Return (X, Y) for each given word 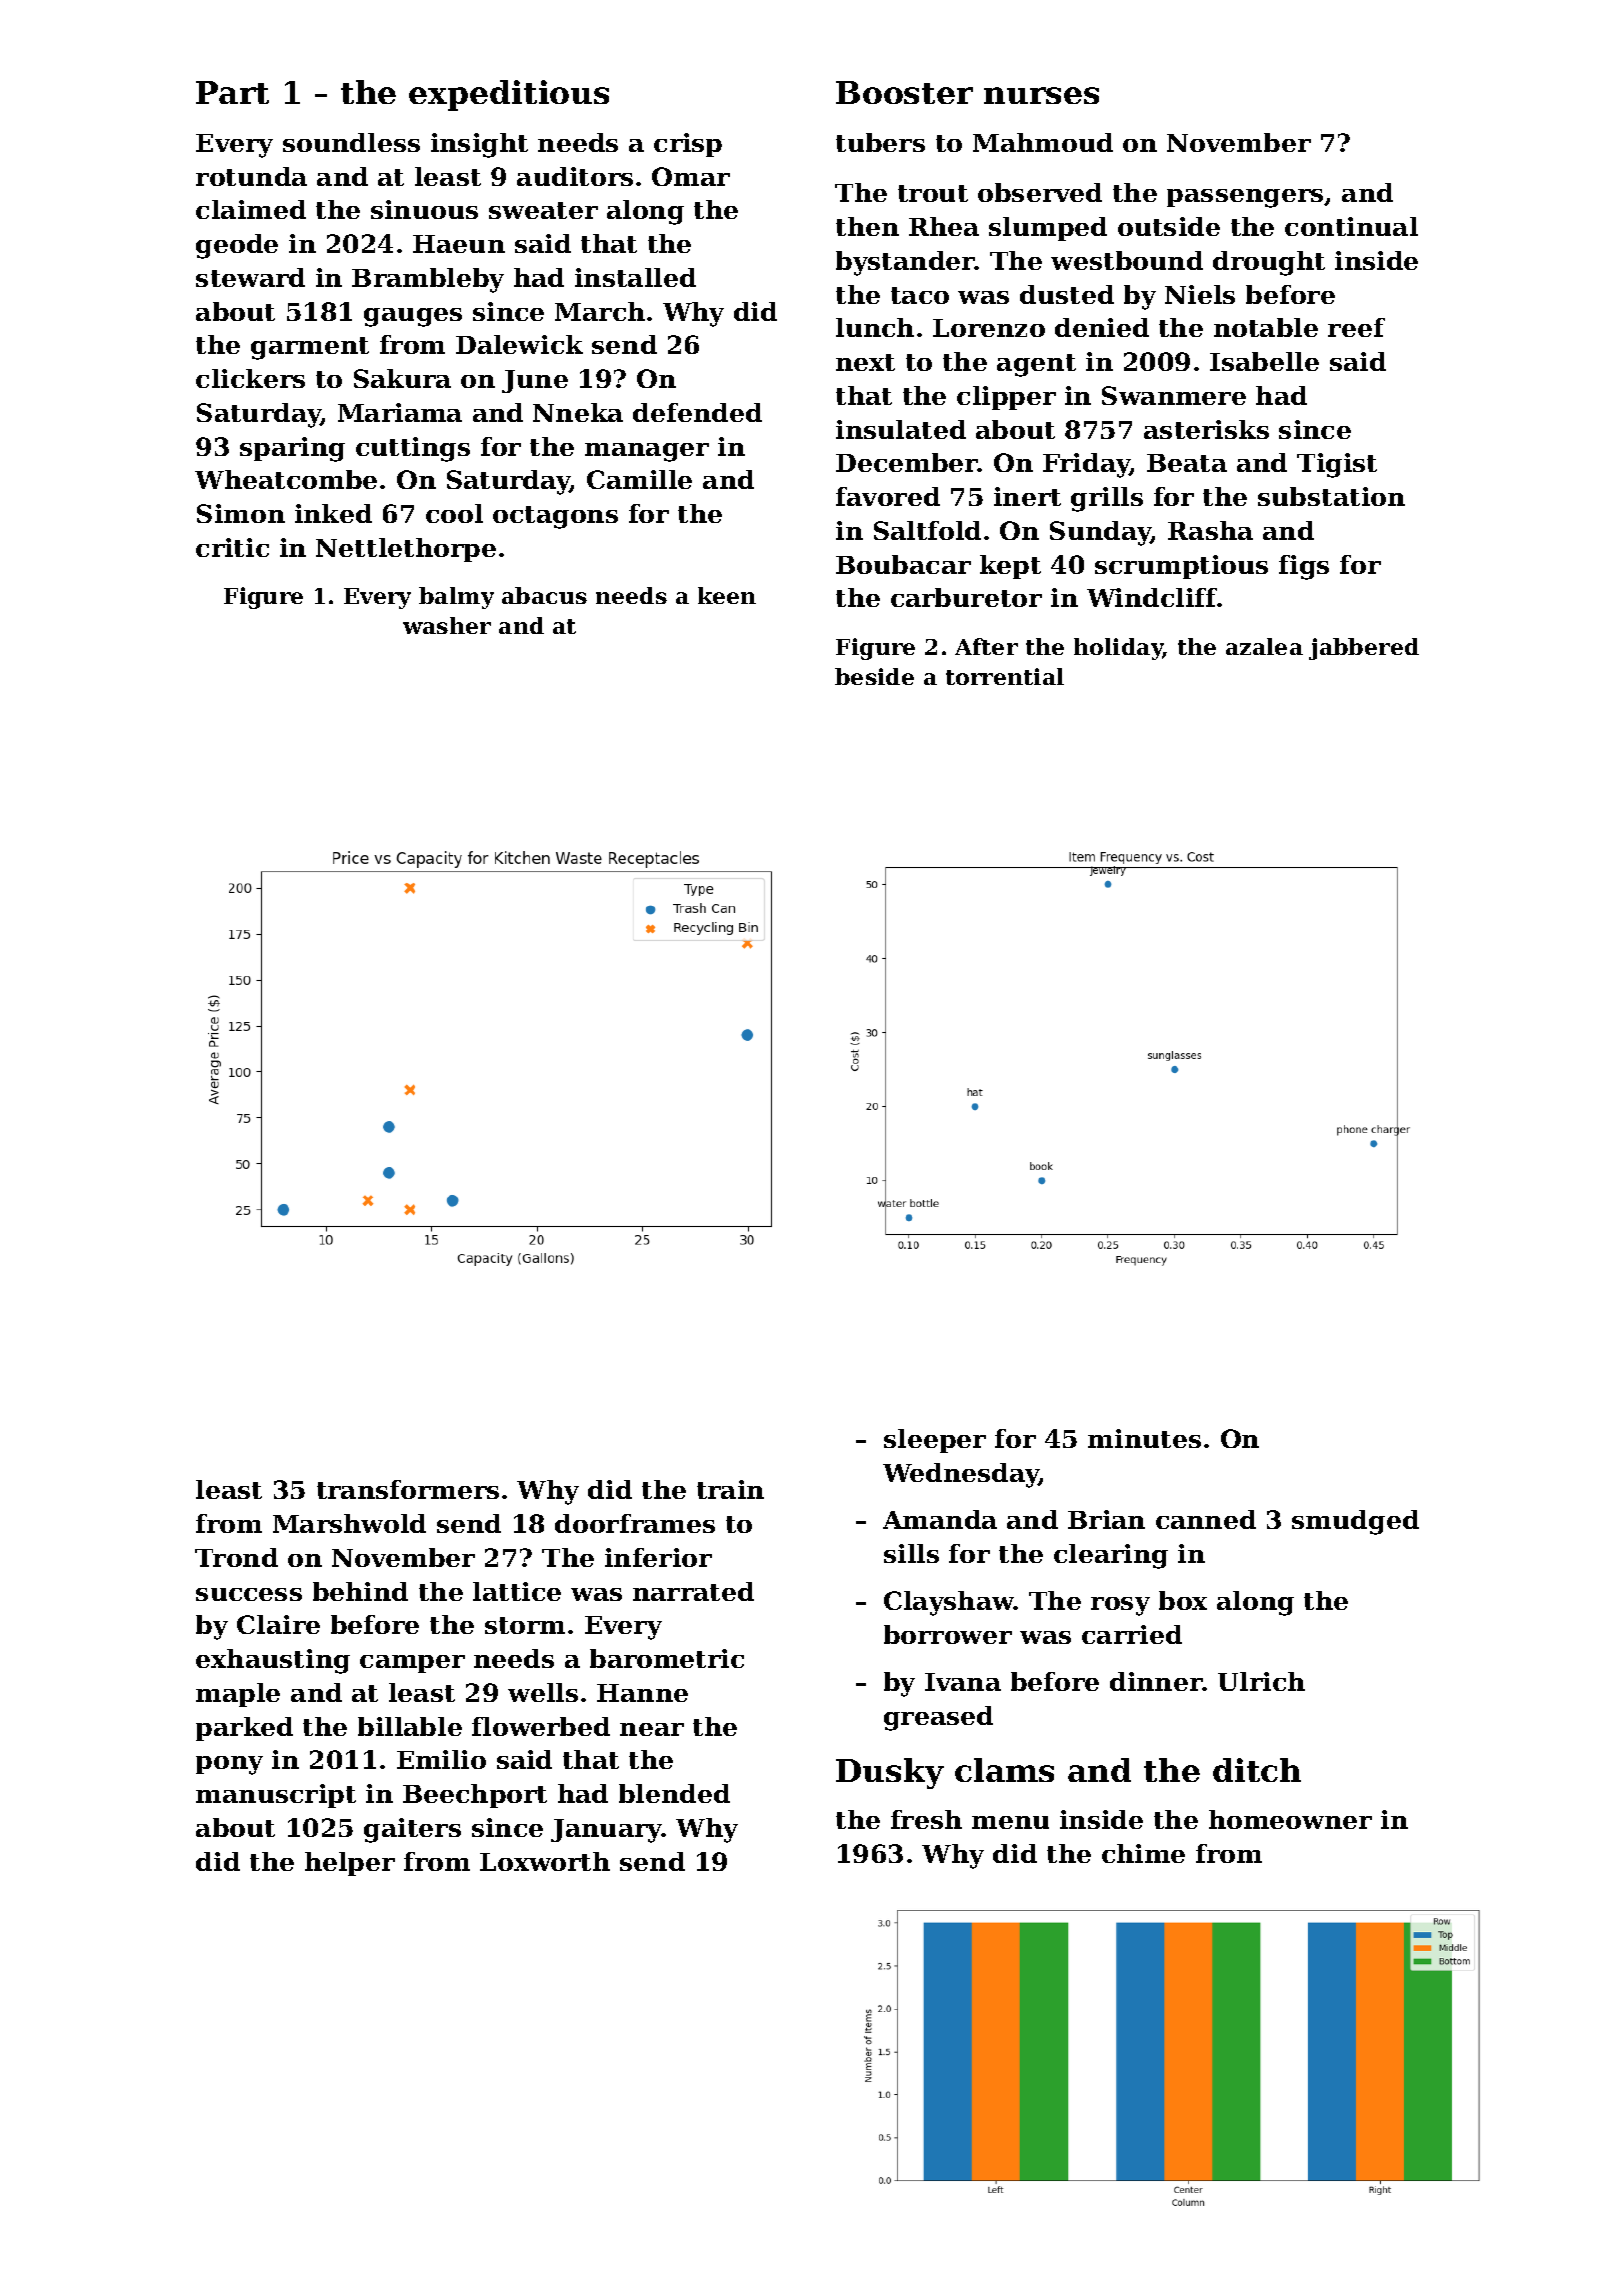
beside (874, 676)
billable (410, 1726)
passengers (1245, 198)
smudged (1355, 1522)
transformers (408, 1489)
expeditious (509, 95)
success (249, 1594)
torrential (1005, 676)
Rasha (1210, 530)
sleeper (935, 1441)
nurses (1041, 95)
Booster (904, 92)
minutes (1144, 1438)
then (867, 226)
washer (447, 625)
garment (310, 348)
